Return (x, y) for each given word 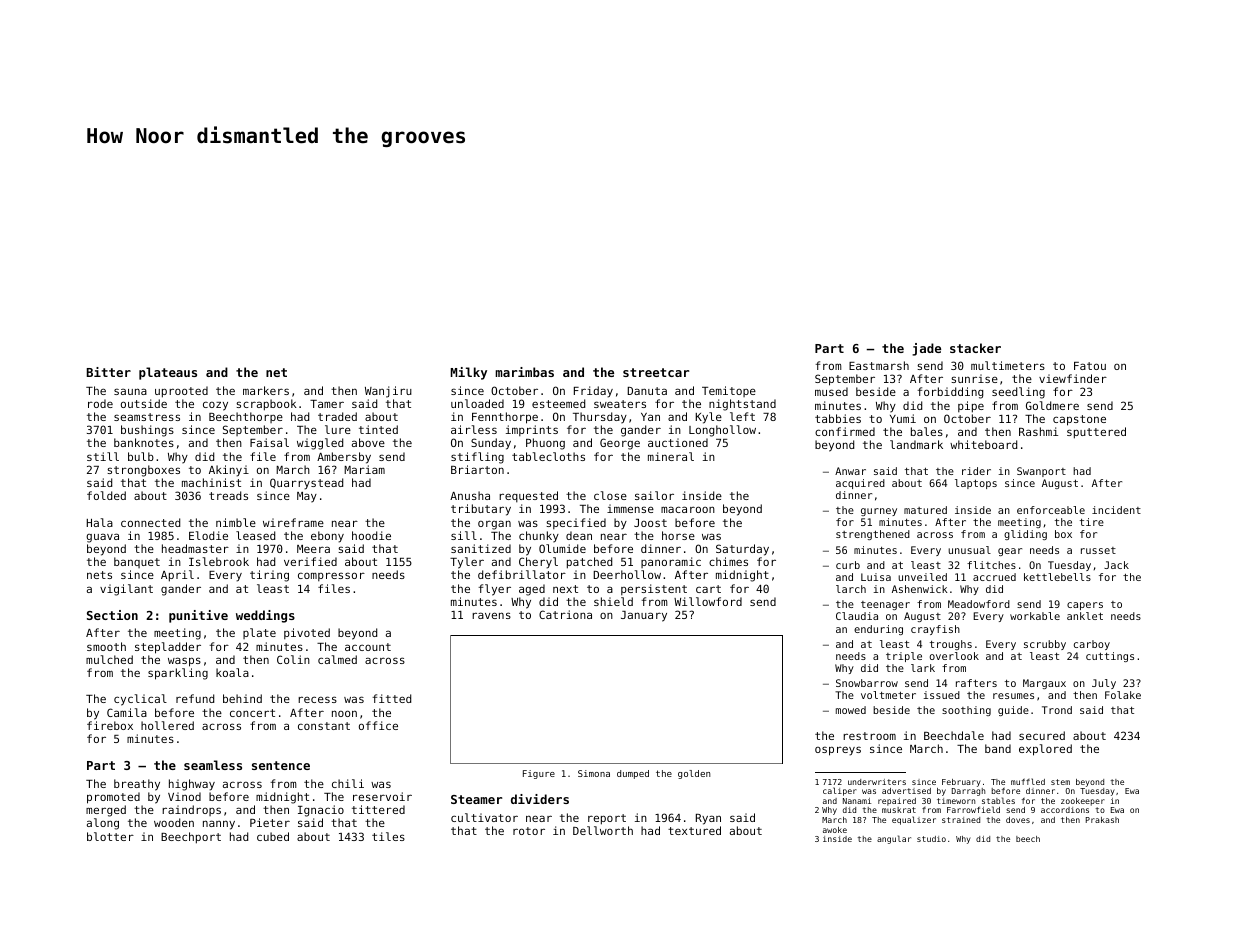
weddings (265, 616)
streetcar (656, 372)
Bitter (109, 372)
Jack (1116, 565)
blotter (110, 836)
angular (894, 839)
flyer (494, 590)
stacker (975, 348)
